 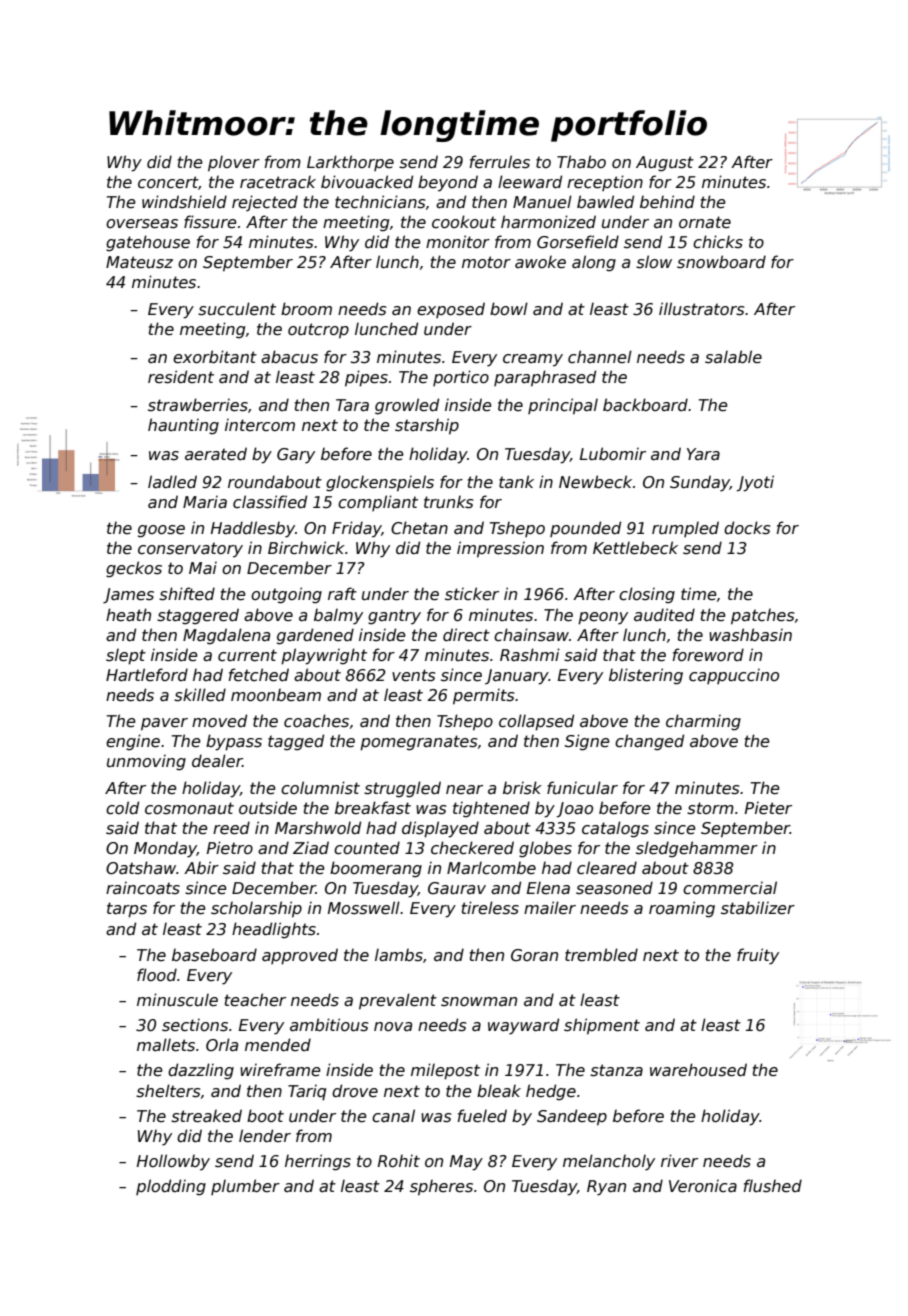 I want to click on Thabo, so click(x=581, y=161).
